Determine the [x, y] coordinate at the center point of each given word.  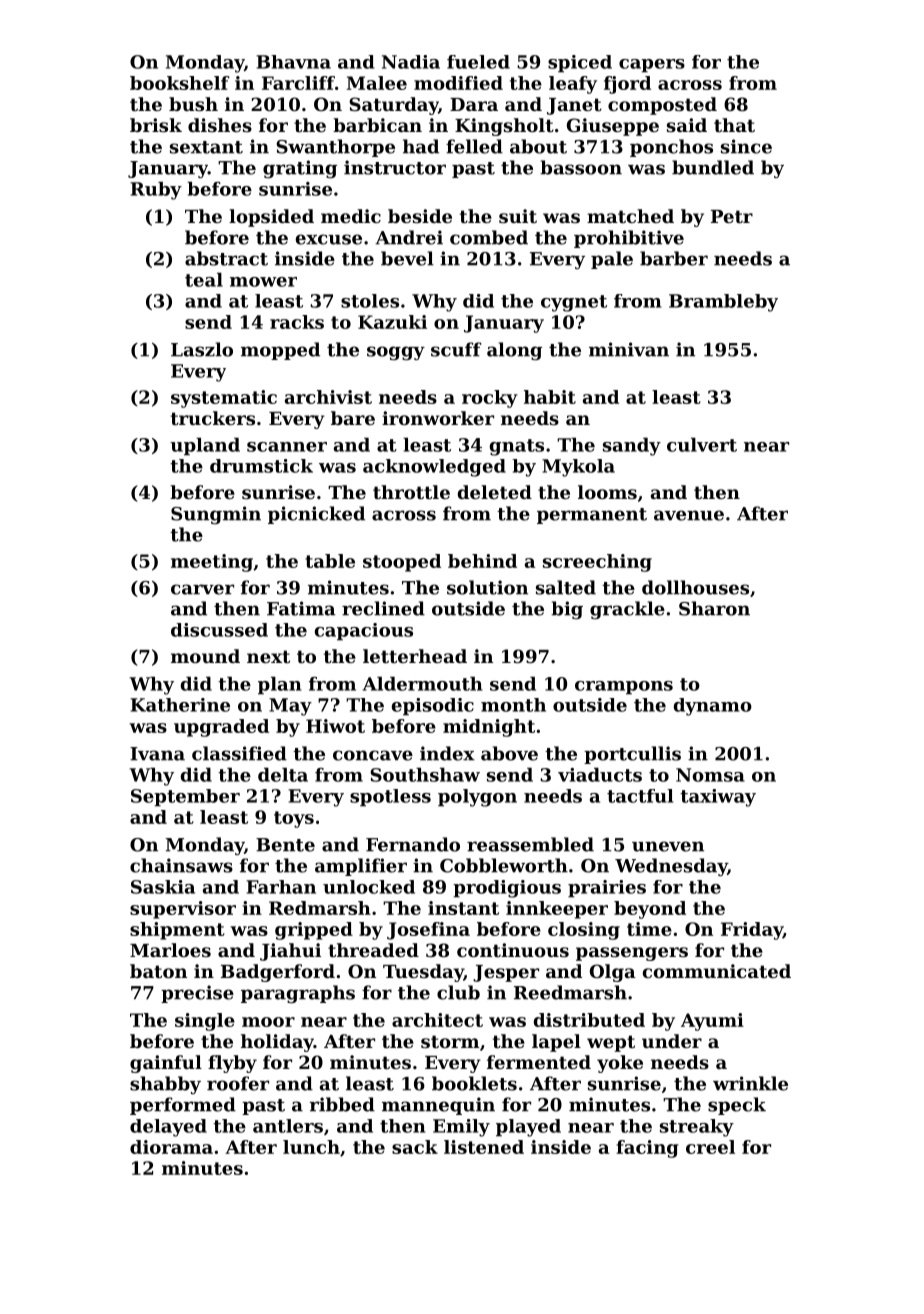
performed [183, 1106]
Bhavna [293, 62]
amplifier [361, 867]
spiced [580, 64]
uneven [668, 846]
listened [484, 1147]
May [290, 707]
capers [652, 66]
